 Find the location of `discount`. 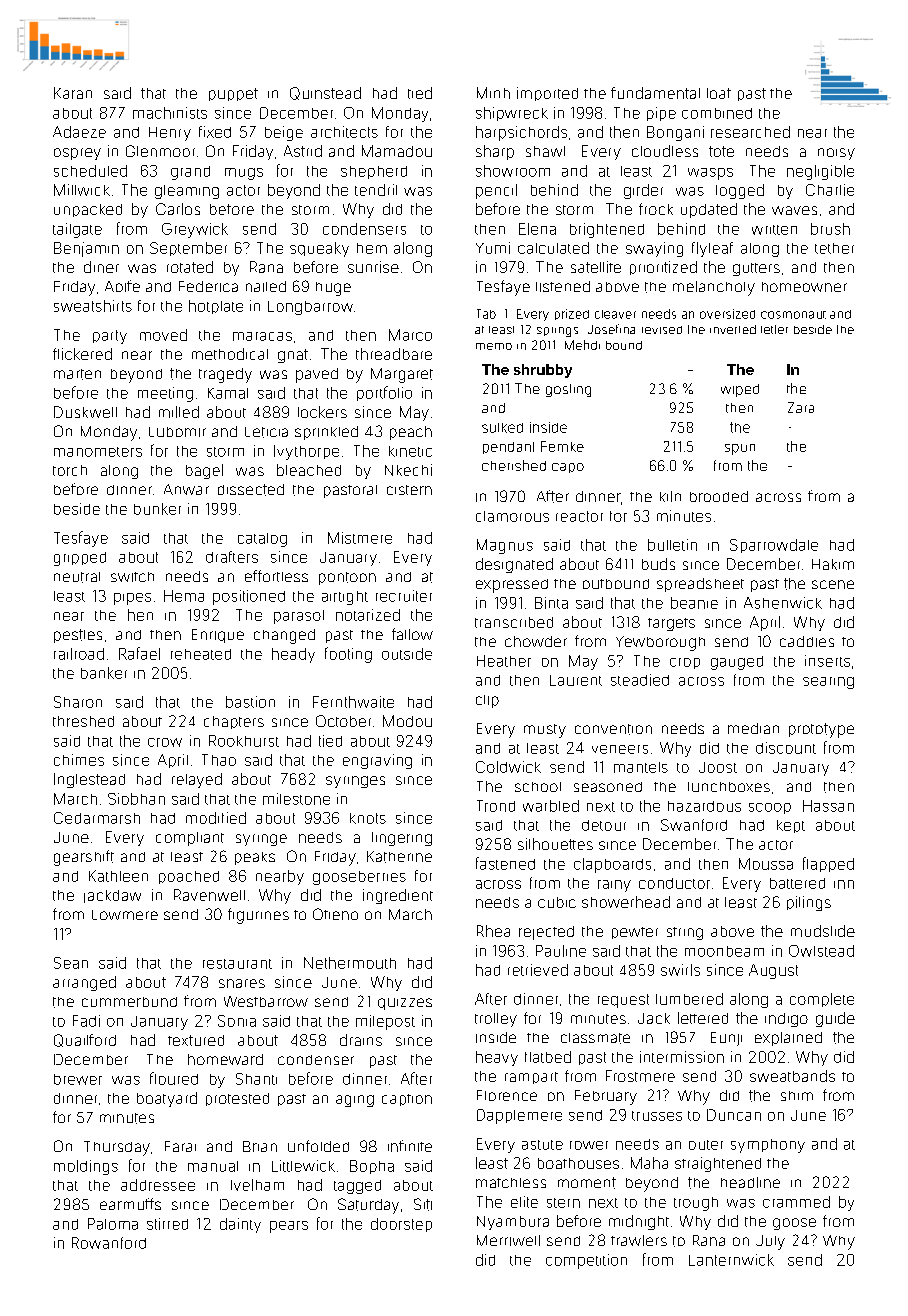

discount is located at coordinates (786, 748).
